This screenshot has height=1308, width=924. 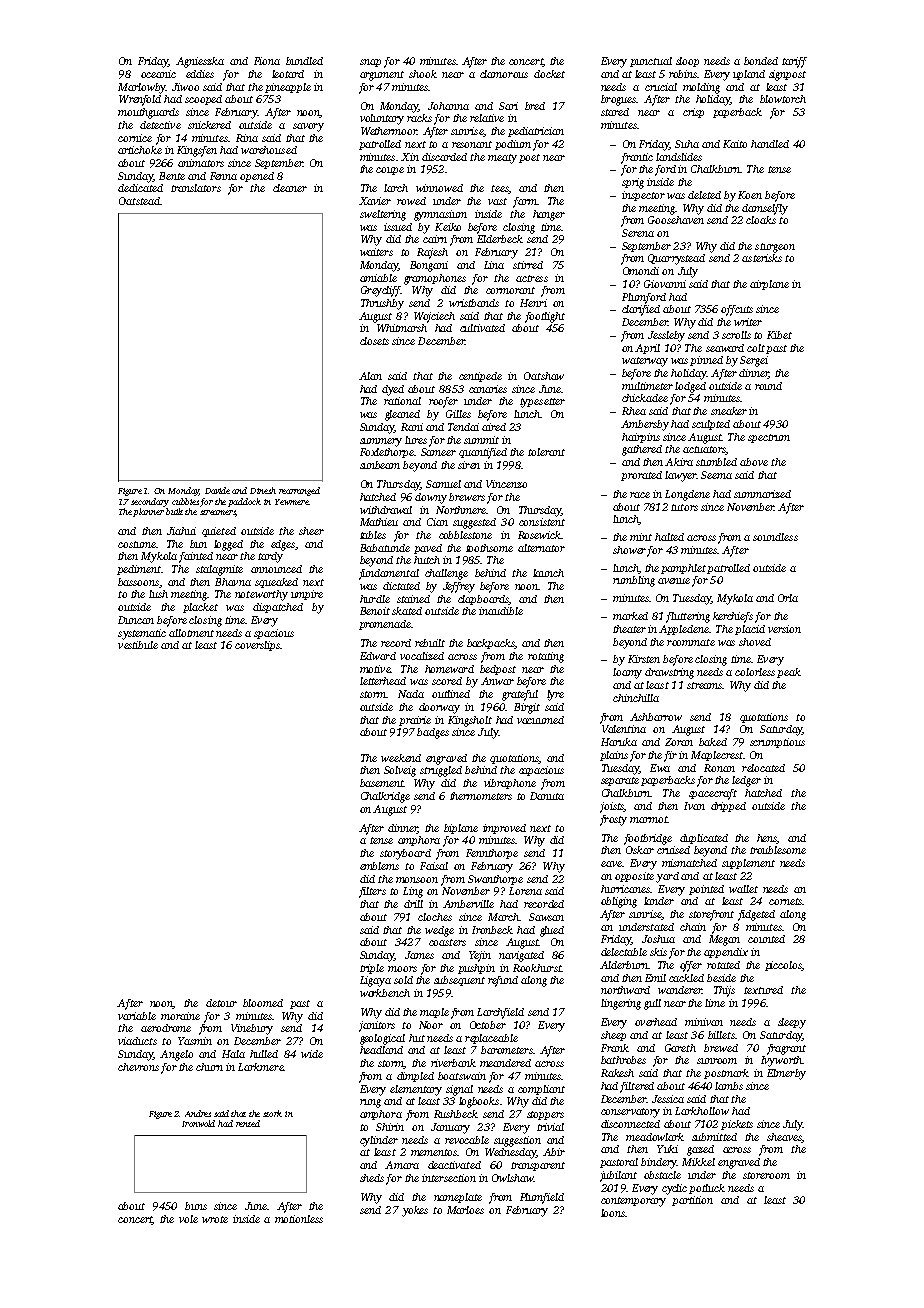 What do you see at coordinates (461, 829) in the screenshot?
I see `biplane` at bounding box center [461, 829].
